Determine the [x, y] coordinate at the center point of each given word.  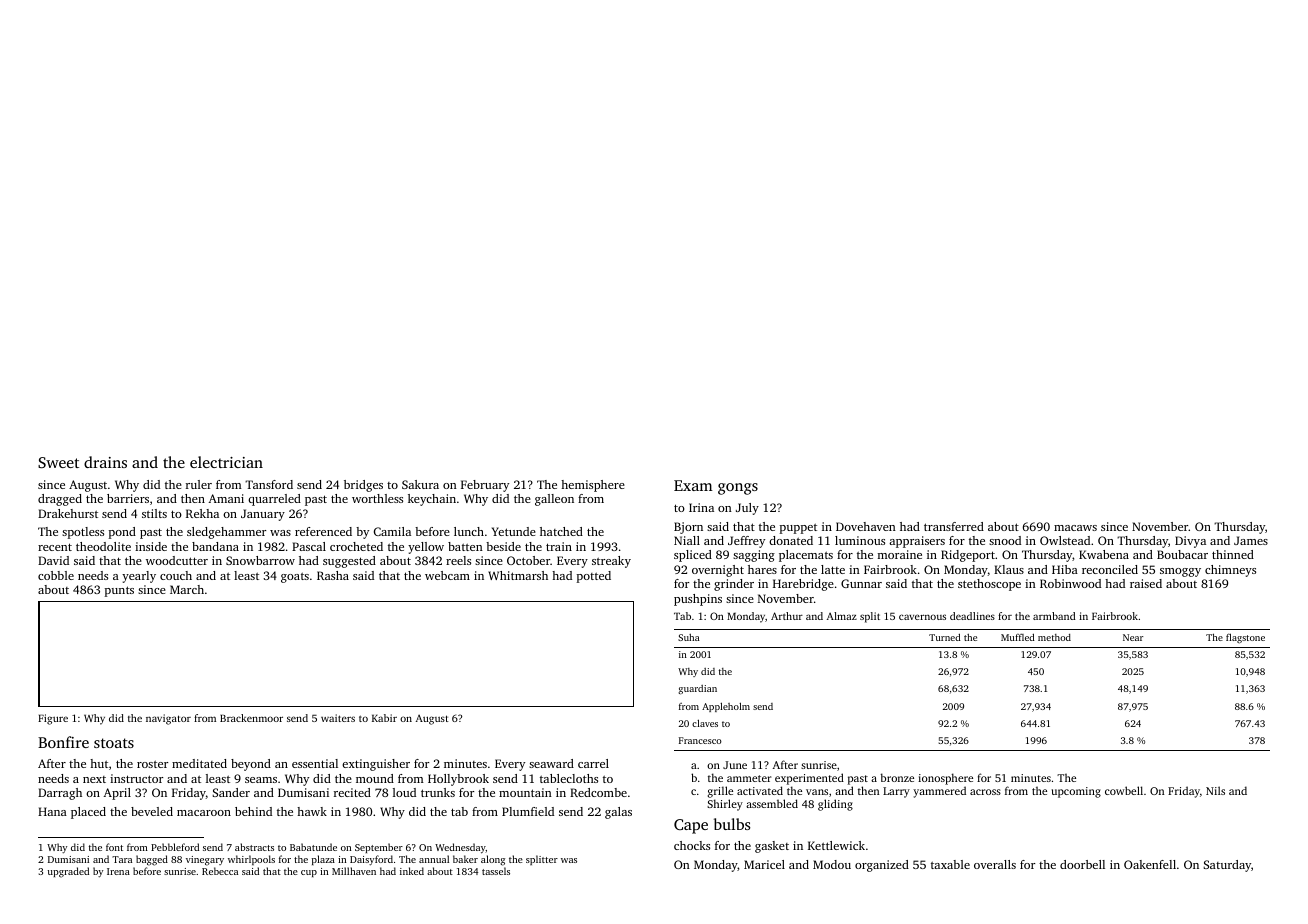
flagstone [1245, 638]
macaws [1075, 528]
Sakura [420, 484]
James [1251, 540]
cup [309, 873]
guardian [697, 690]
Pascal [309, 546]
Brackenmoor [251, 718]
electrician [226, 462]
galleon [554, 500]
